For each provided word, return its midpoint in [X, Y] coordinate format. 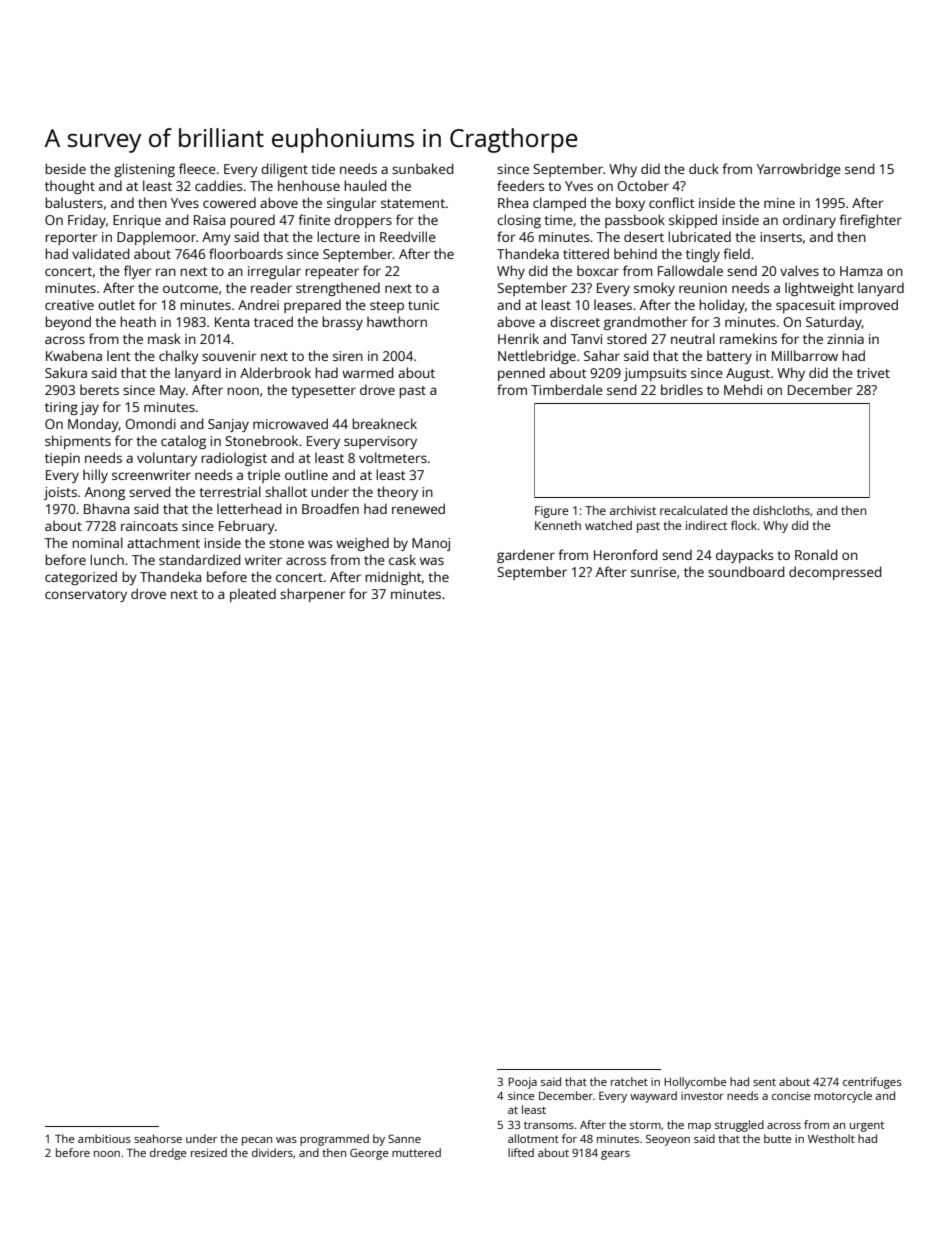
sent [764, 1082]
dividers [272, 1152]
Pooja [522, 1083]
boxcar [598, 270]
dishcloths [781, 510]
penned [521, 374]
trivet [873, 373]
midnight [393, 578]
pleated [253, 595]
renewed [418, 508]
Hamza [861, 271]
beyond [68, 323]
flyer [137, 272]
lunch [107, 559]
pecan [257, 1141]
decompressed [835, 573]
